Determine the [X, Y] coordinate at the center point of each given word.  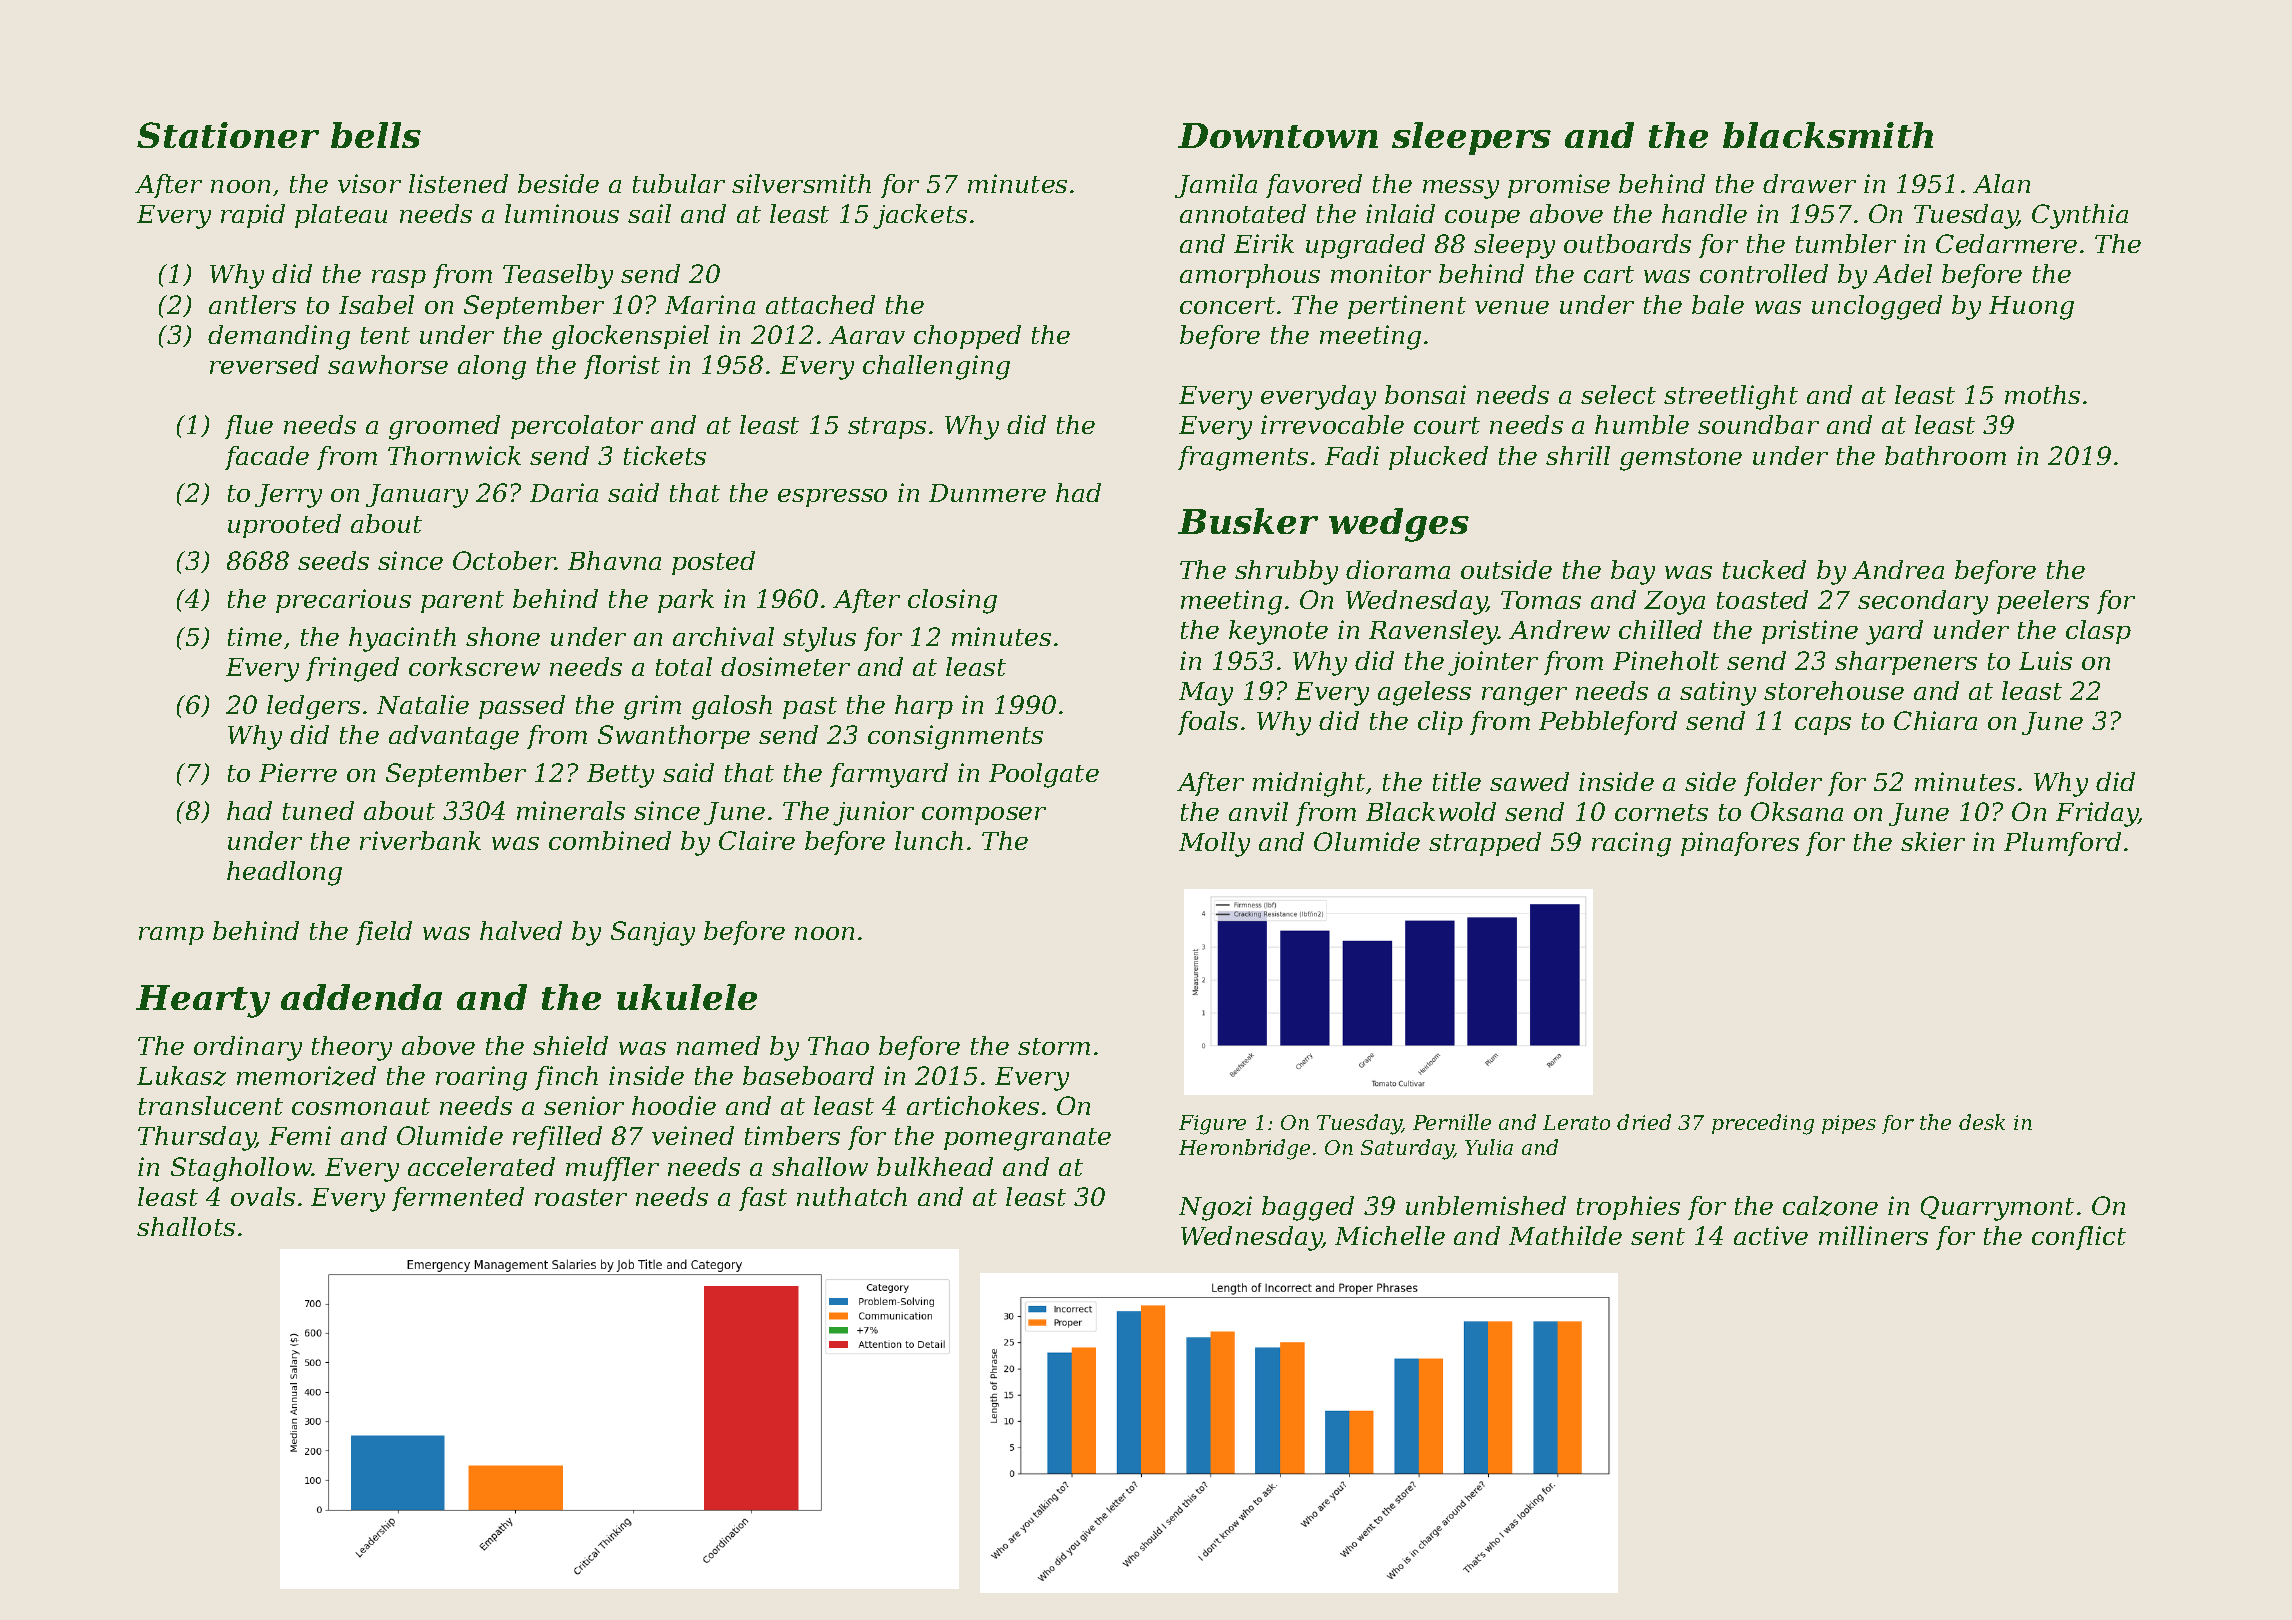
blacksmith [1828, 135]
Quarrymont [1997, 1208]
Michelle [1390, 1235]
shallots [186, 1226]
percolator [577, 427]
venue [1512, 307]
